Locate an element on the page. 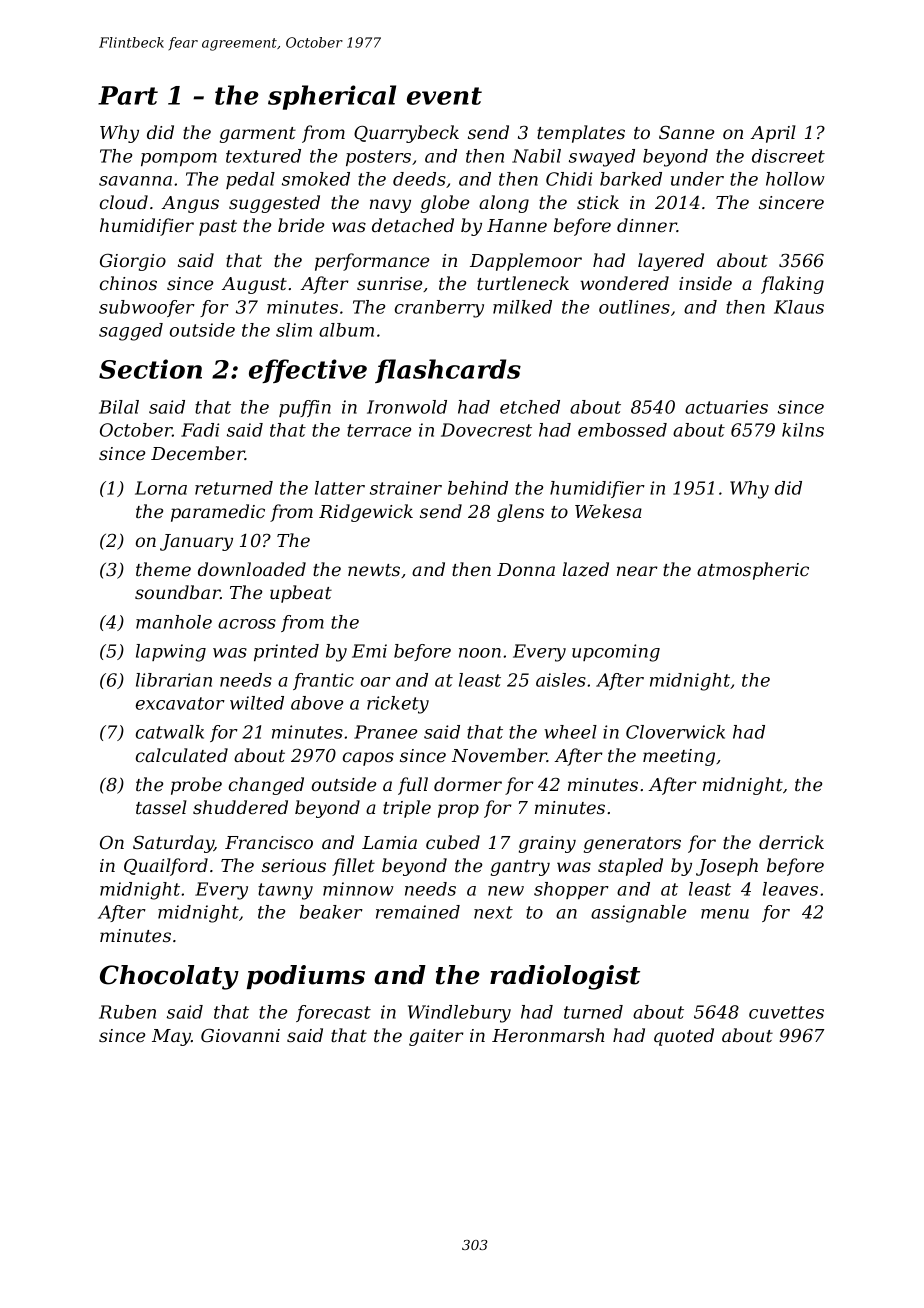  stapled is located at coordinates (630, 867).
